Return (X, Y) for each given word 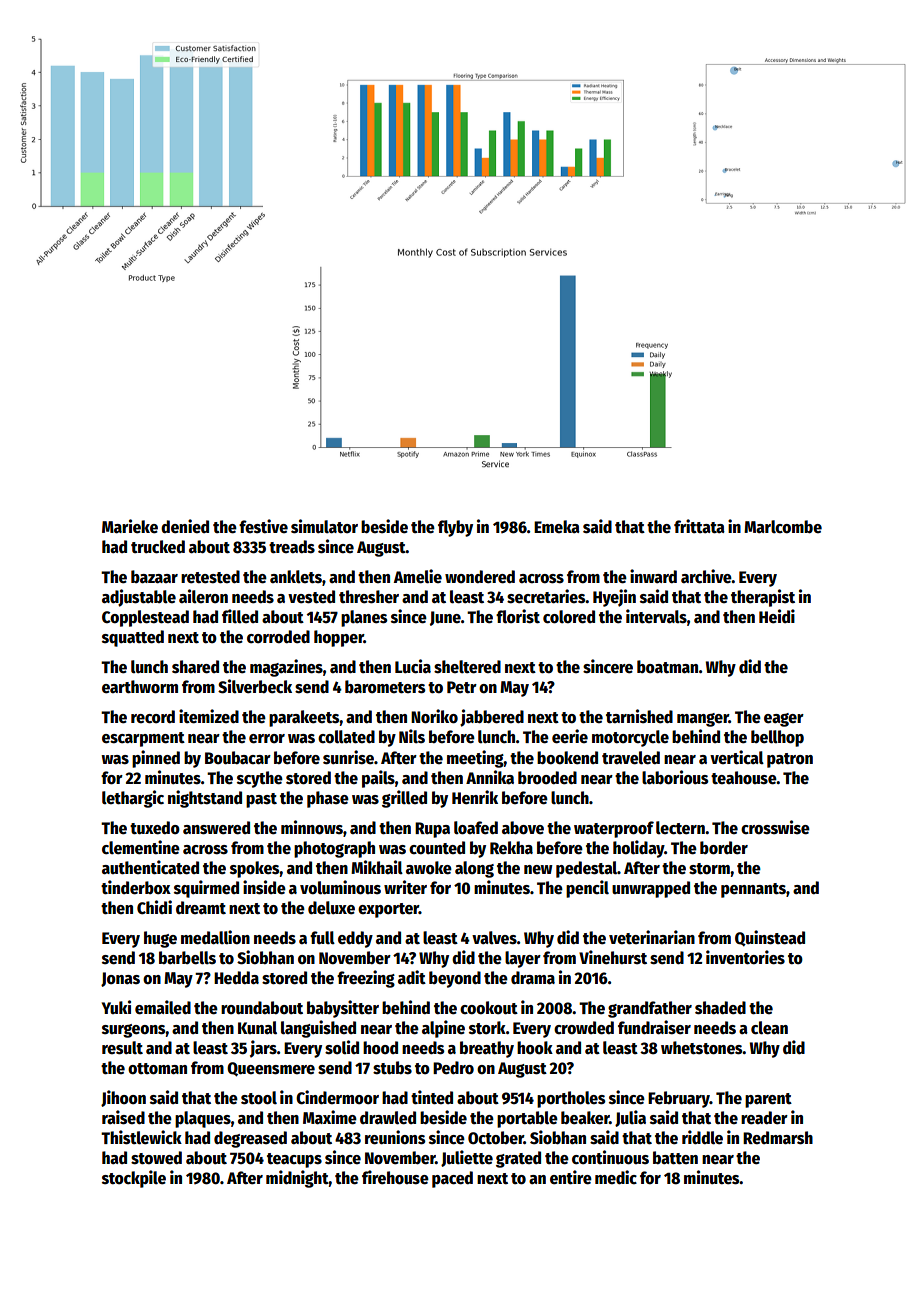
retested (210, 577)
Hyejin (614, 598)
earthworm (140, 687)
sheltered (467, 667)
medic (616, 1177)
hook (535, 1048)
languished (318, 1029)
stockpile (134, 1179)
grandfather (650, 1009)
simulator (324, 526)
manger (703, 720)
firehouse (395, 1177)
